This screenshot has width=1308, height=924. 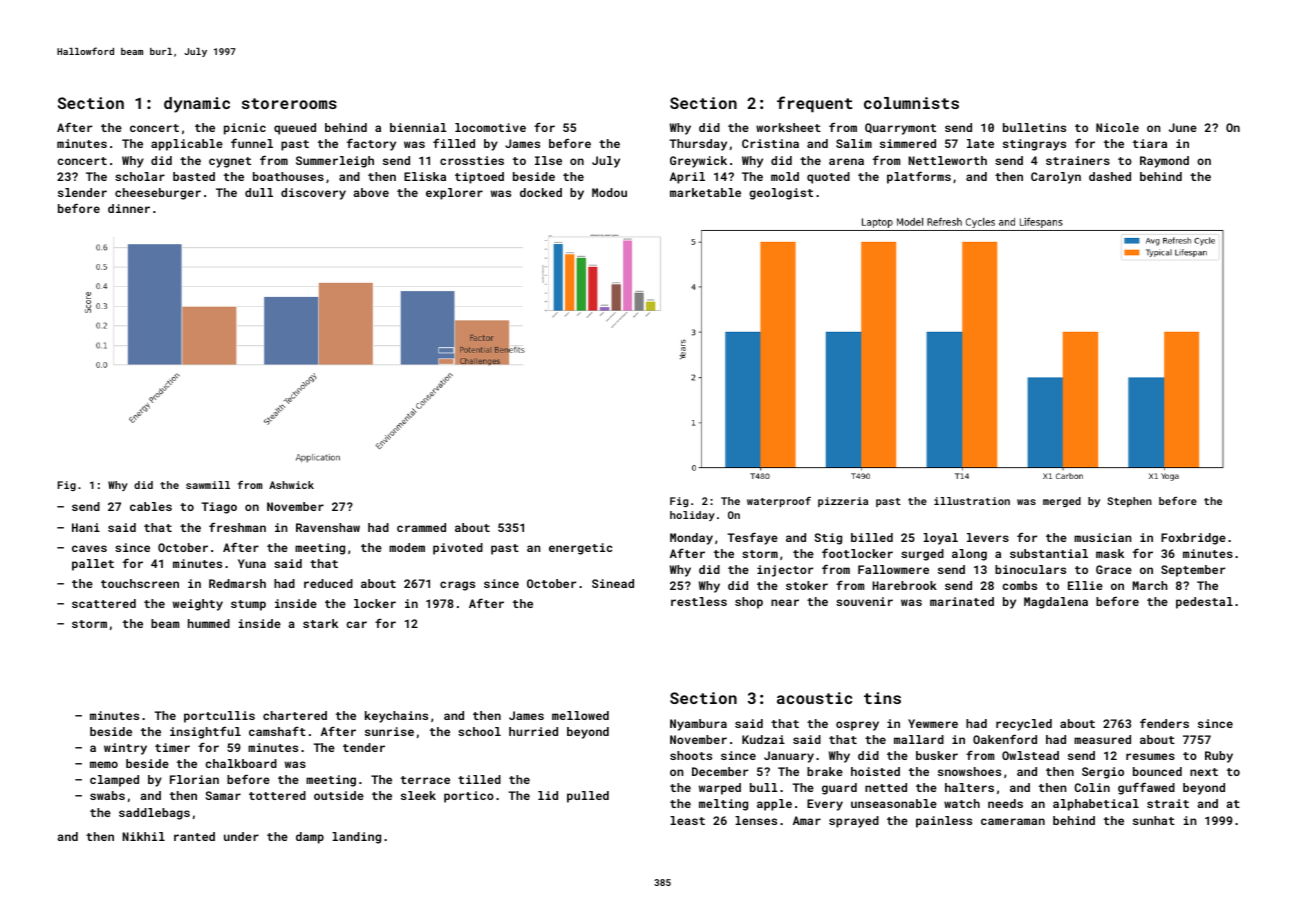 I want to click on dynamic, so click(x=197, y=105).
